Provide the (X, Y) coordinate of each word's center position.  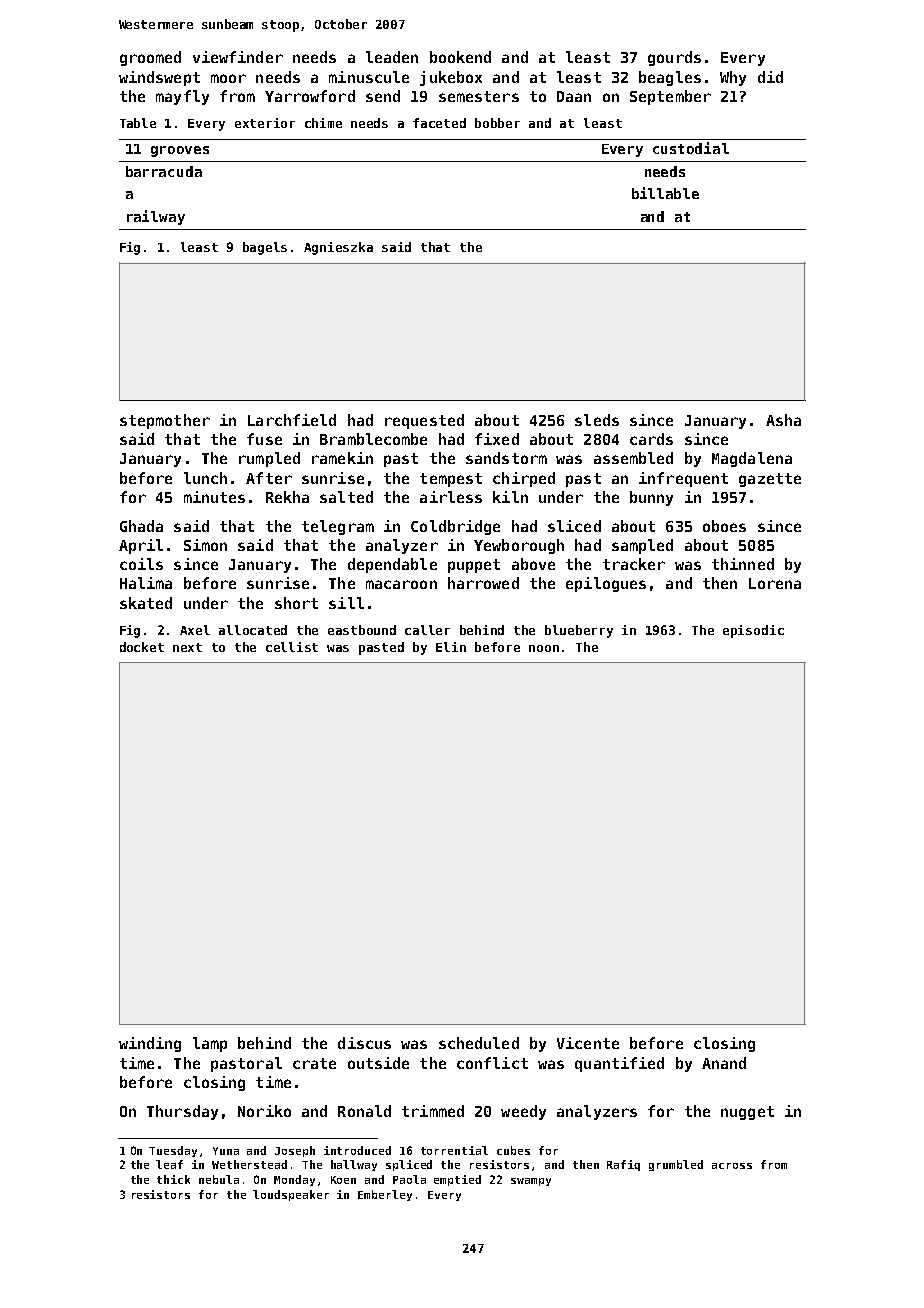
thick (173, 1179)
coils (141, 564)
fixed (497, 439)
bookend (460, 57)
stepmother (165, 421)
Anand (724, 1063)
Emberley (385, 1195)
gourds (674, 58)
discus (364, 1043)
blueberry (579, 631)
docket (142, 647)
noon (544, 648)
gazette (770, 480)
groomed (150, 58)
